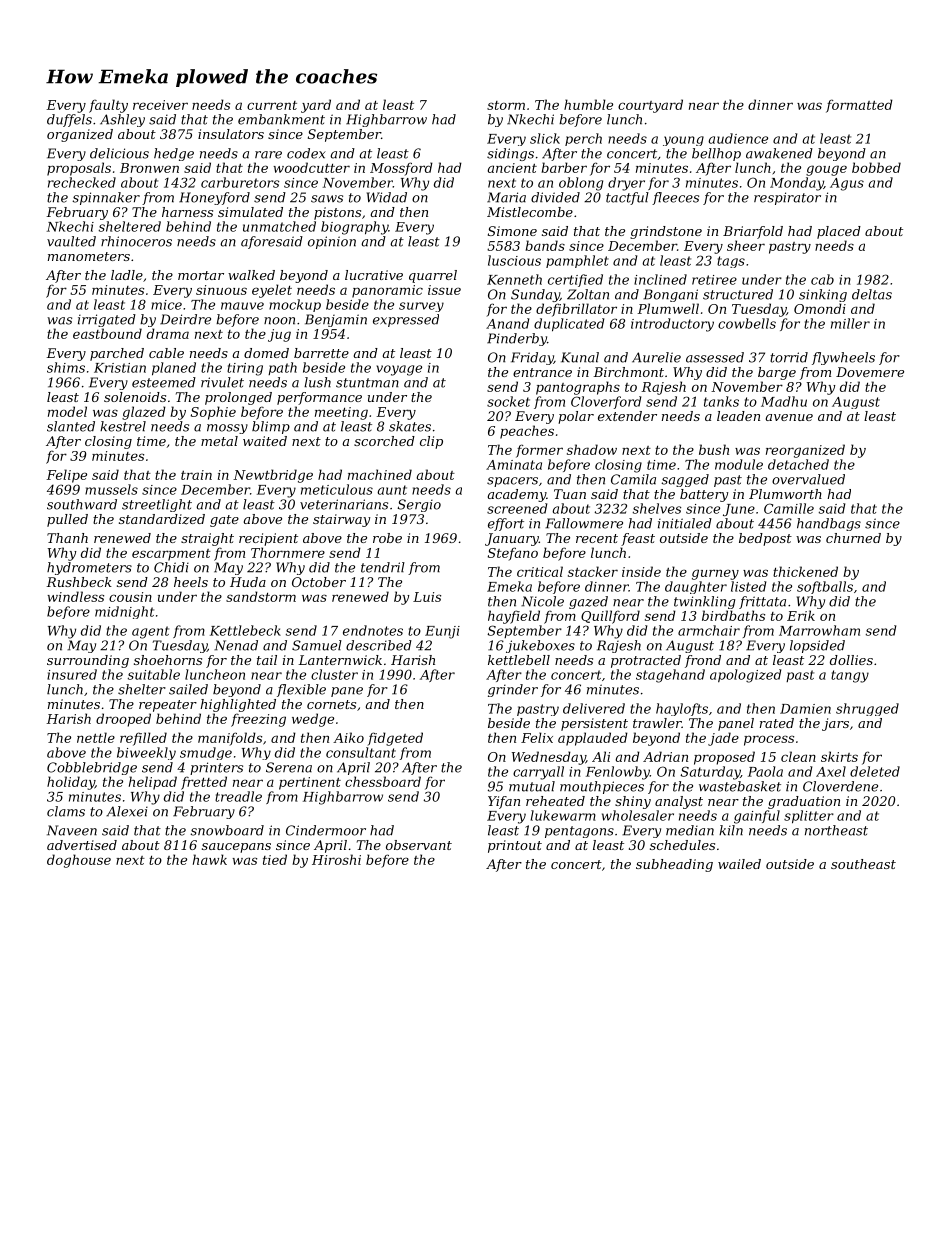 Image resolution: width=952 pixels, height=1233 pixels. What do you see at coordinates (210, 859) in the screenshot?
I see `hawk` at bounding box center [210, 859].
